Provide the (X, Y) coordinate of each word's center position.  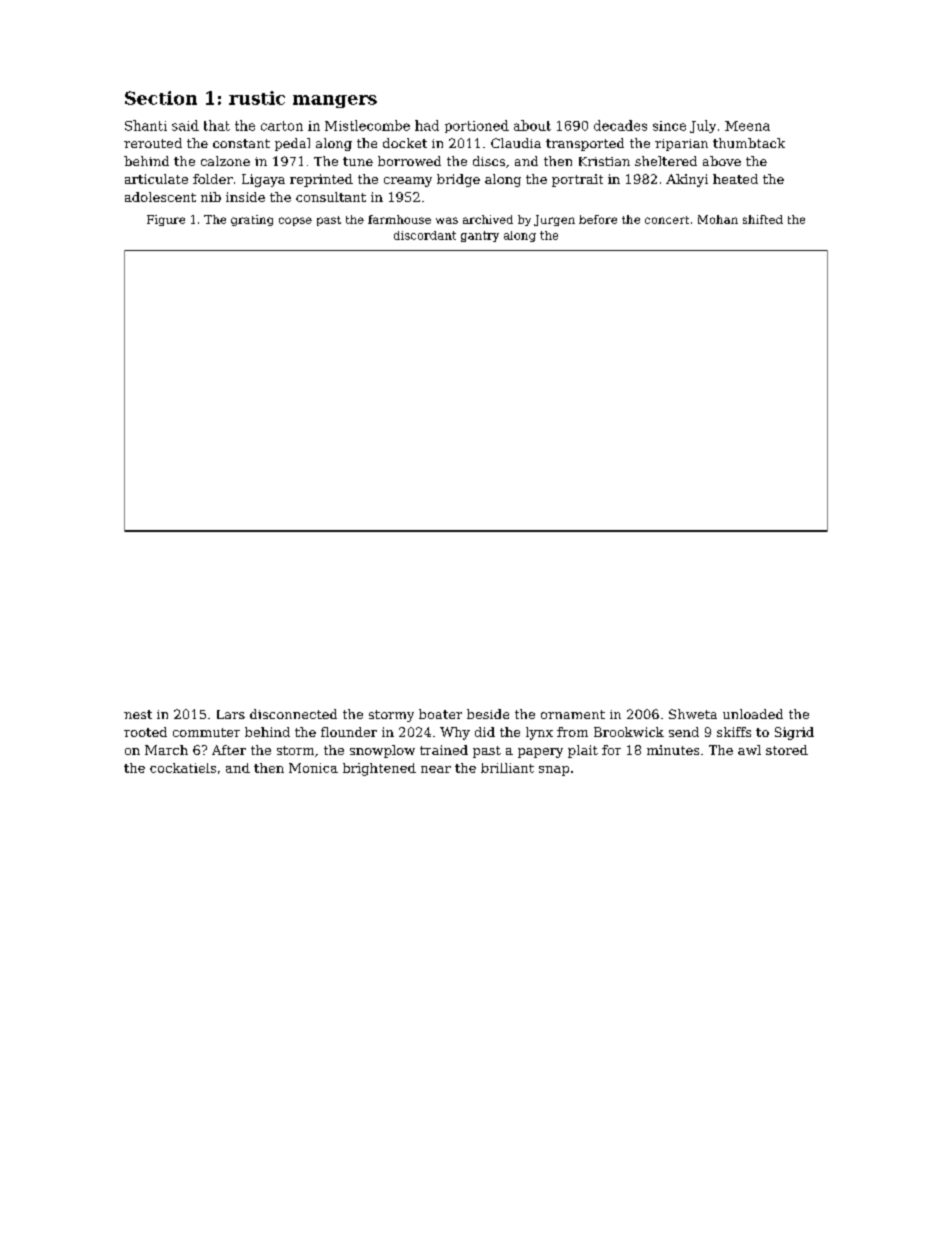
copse (295, 221)
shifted (763, 219)
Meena (747, 126)
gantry (480, 236)
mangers (335, 101)
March (166, 750)
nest (138, 714)
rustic (257, 98)
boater (440, 714)
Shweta (693, 714)
